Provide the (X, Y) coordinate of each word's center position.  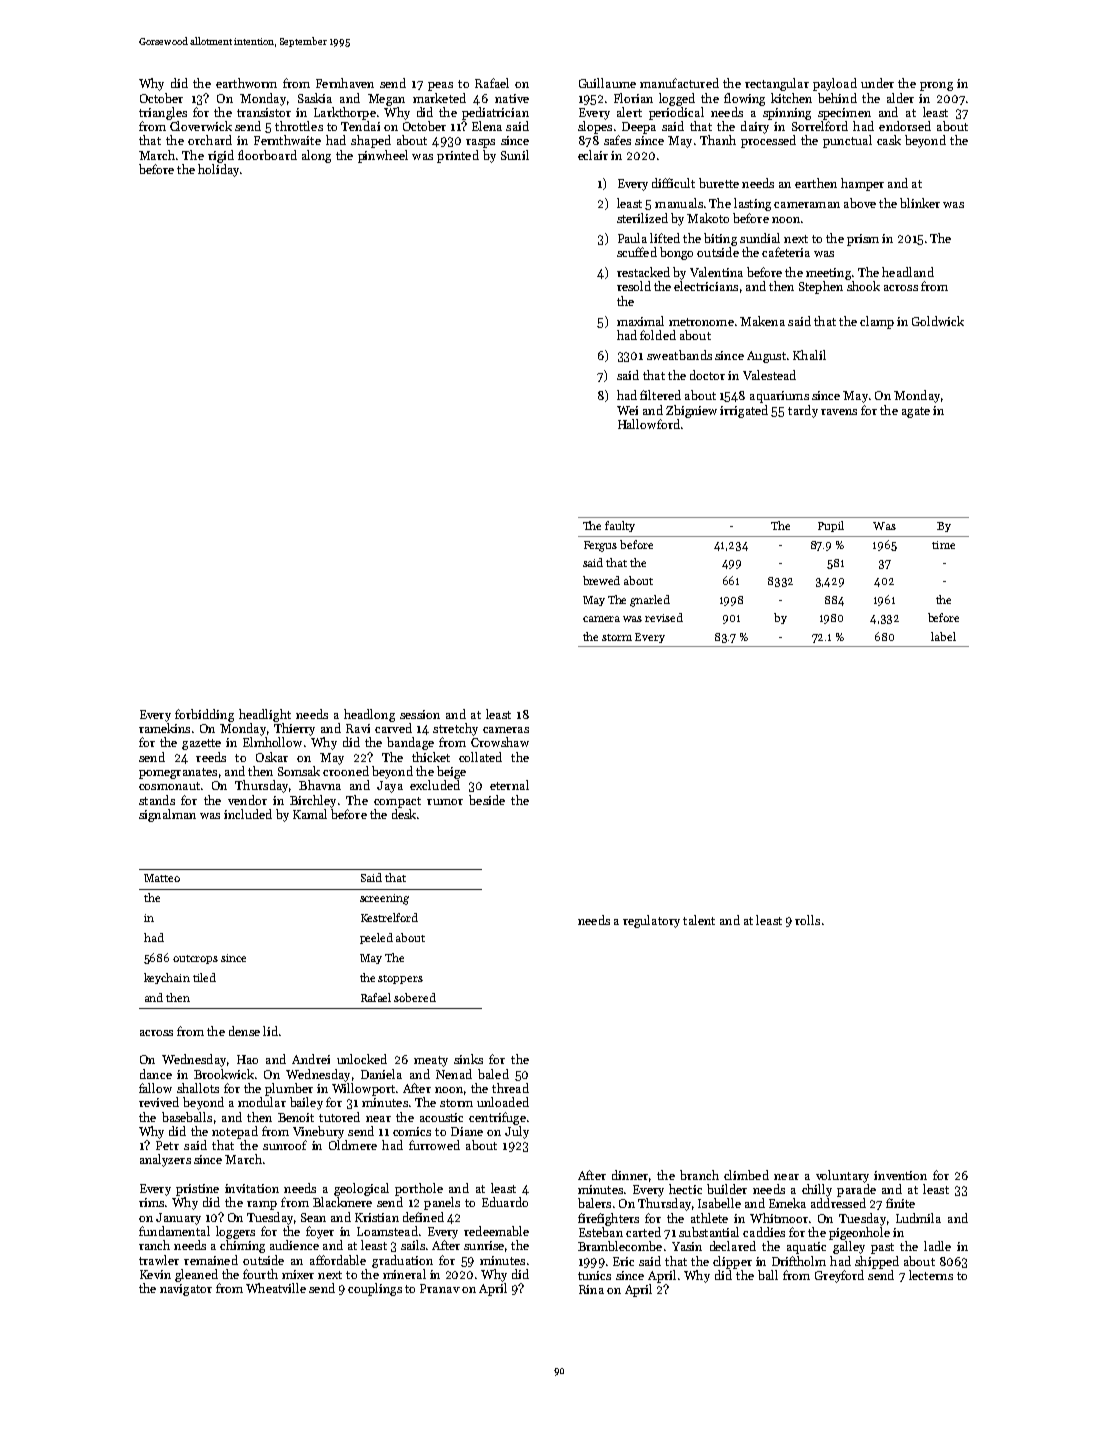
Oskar (272, 757)
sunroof (285, 1145)
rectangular (777, 84)
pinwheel (383, 156)
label (943, 636)
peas (440, 86)
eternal (509, 785)
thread (510, 1088)
